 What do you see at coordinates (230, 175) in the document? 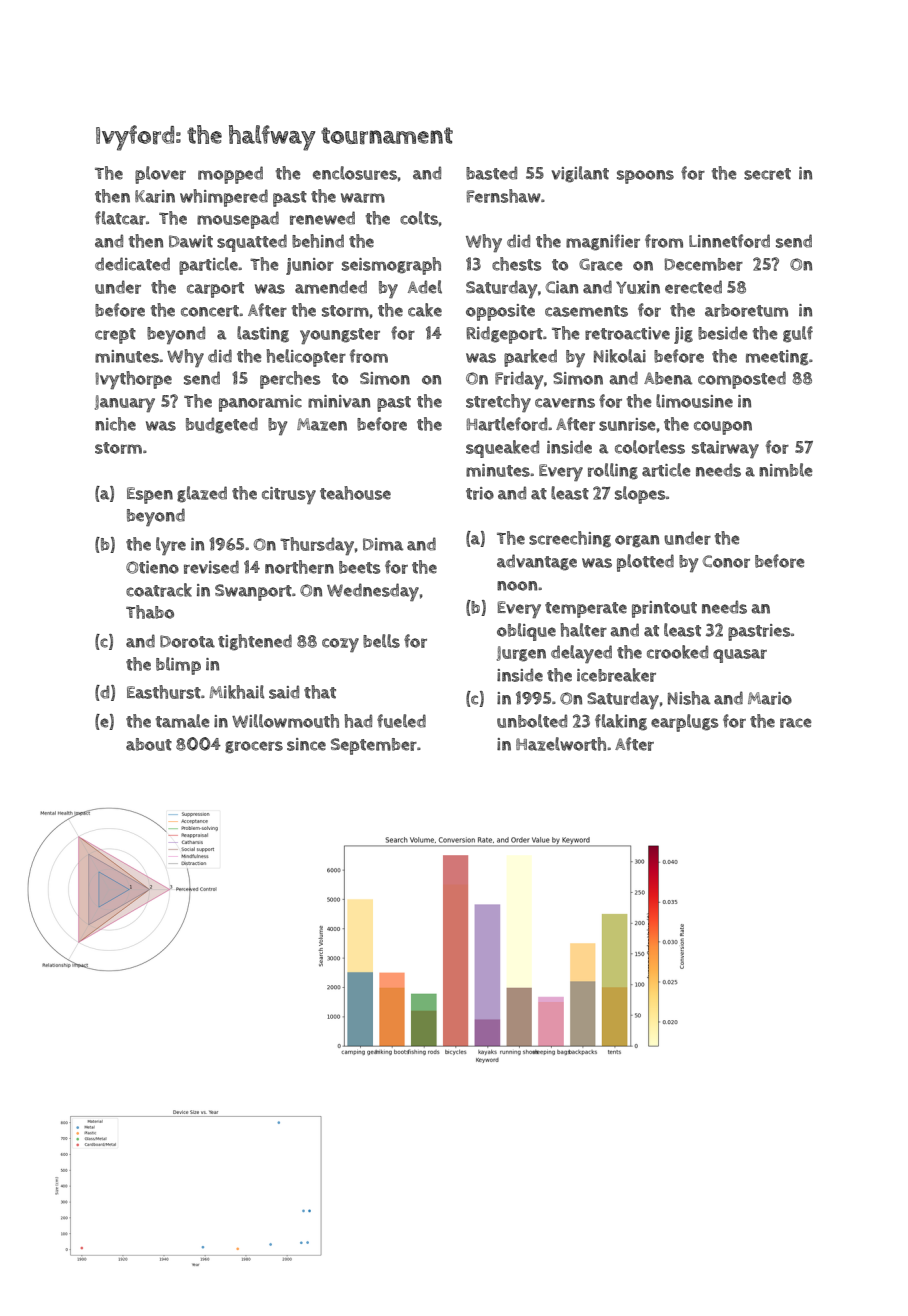
I see `mopped` at bounding box center [230, 175].
